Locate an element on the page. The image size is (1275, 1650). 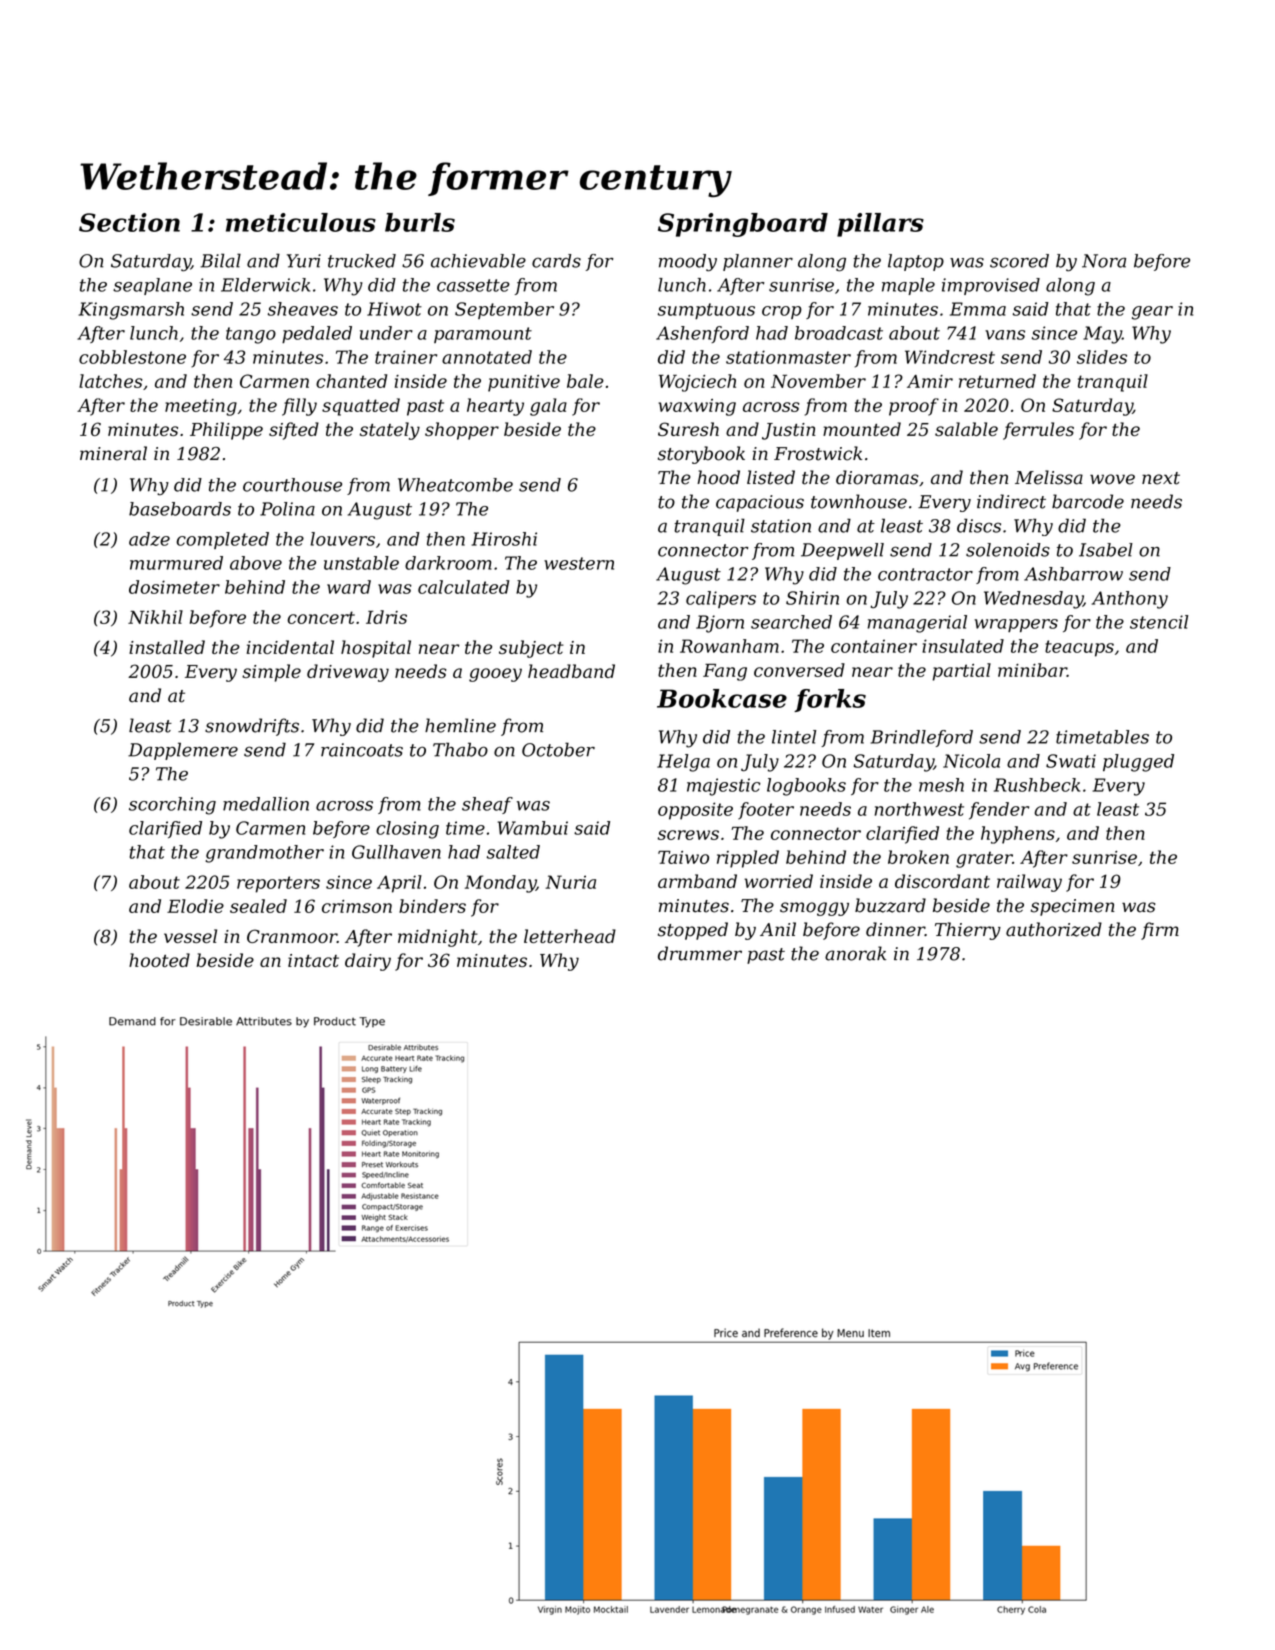
Section is located at coordinates (129, 222).
